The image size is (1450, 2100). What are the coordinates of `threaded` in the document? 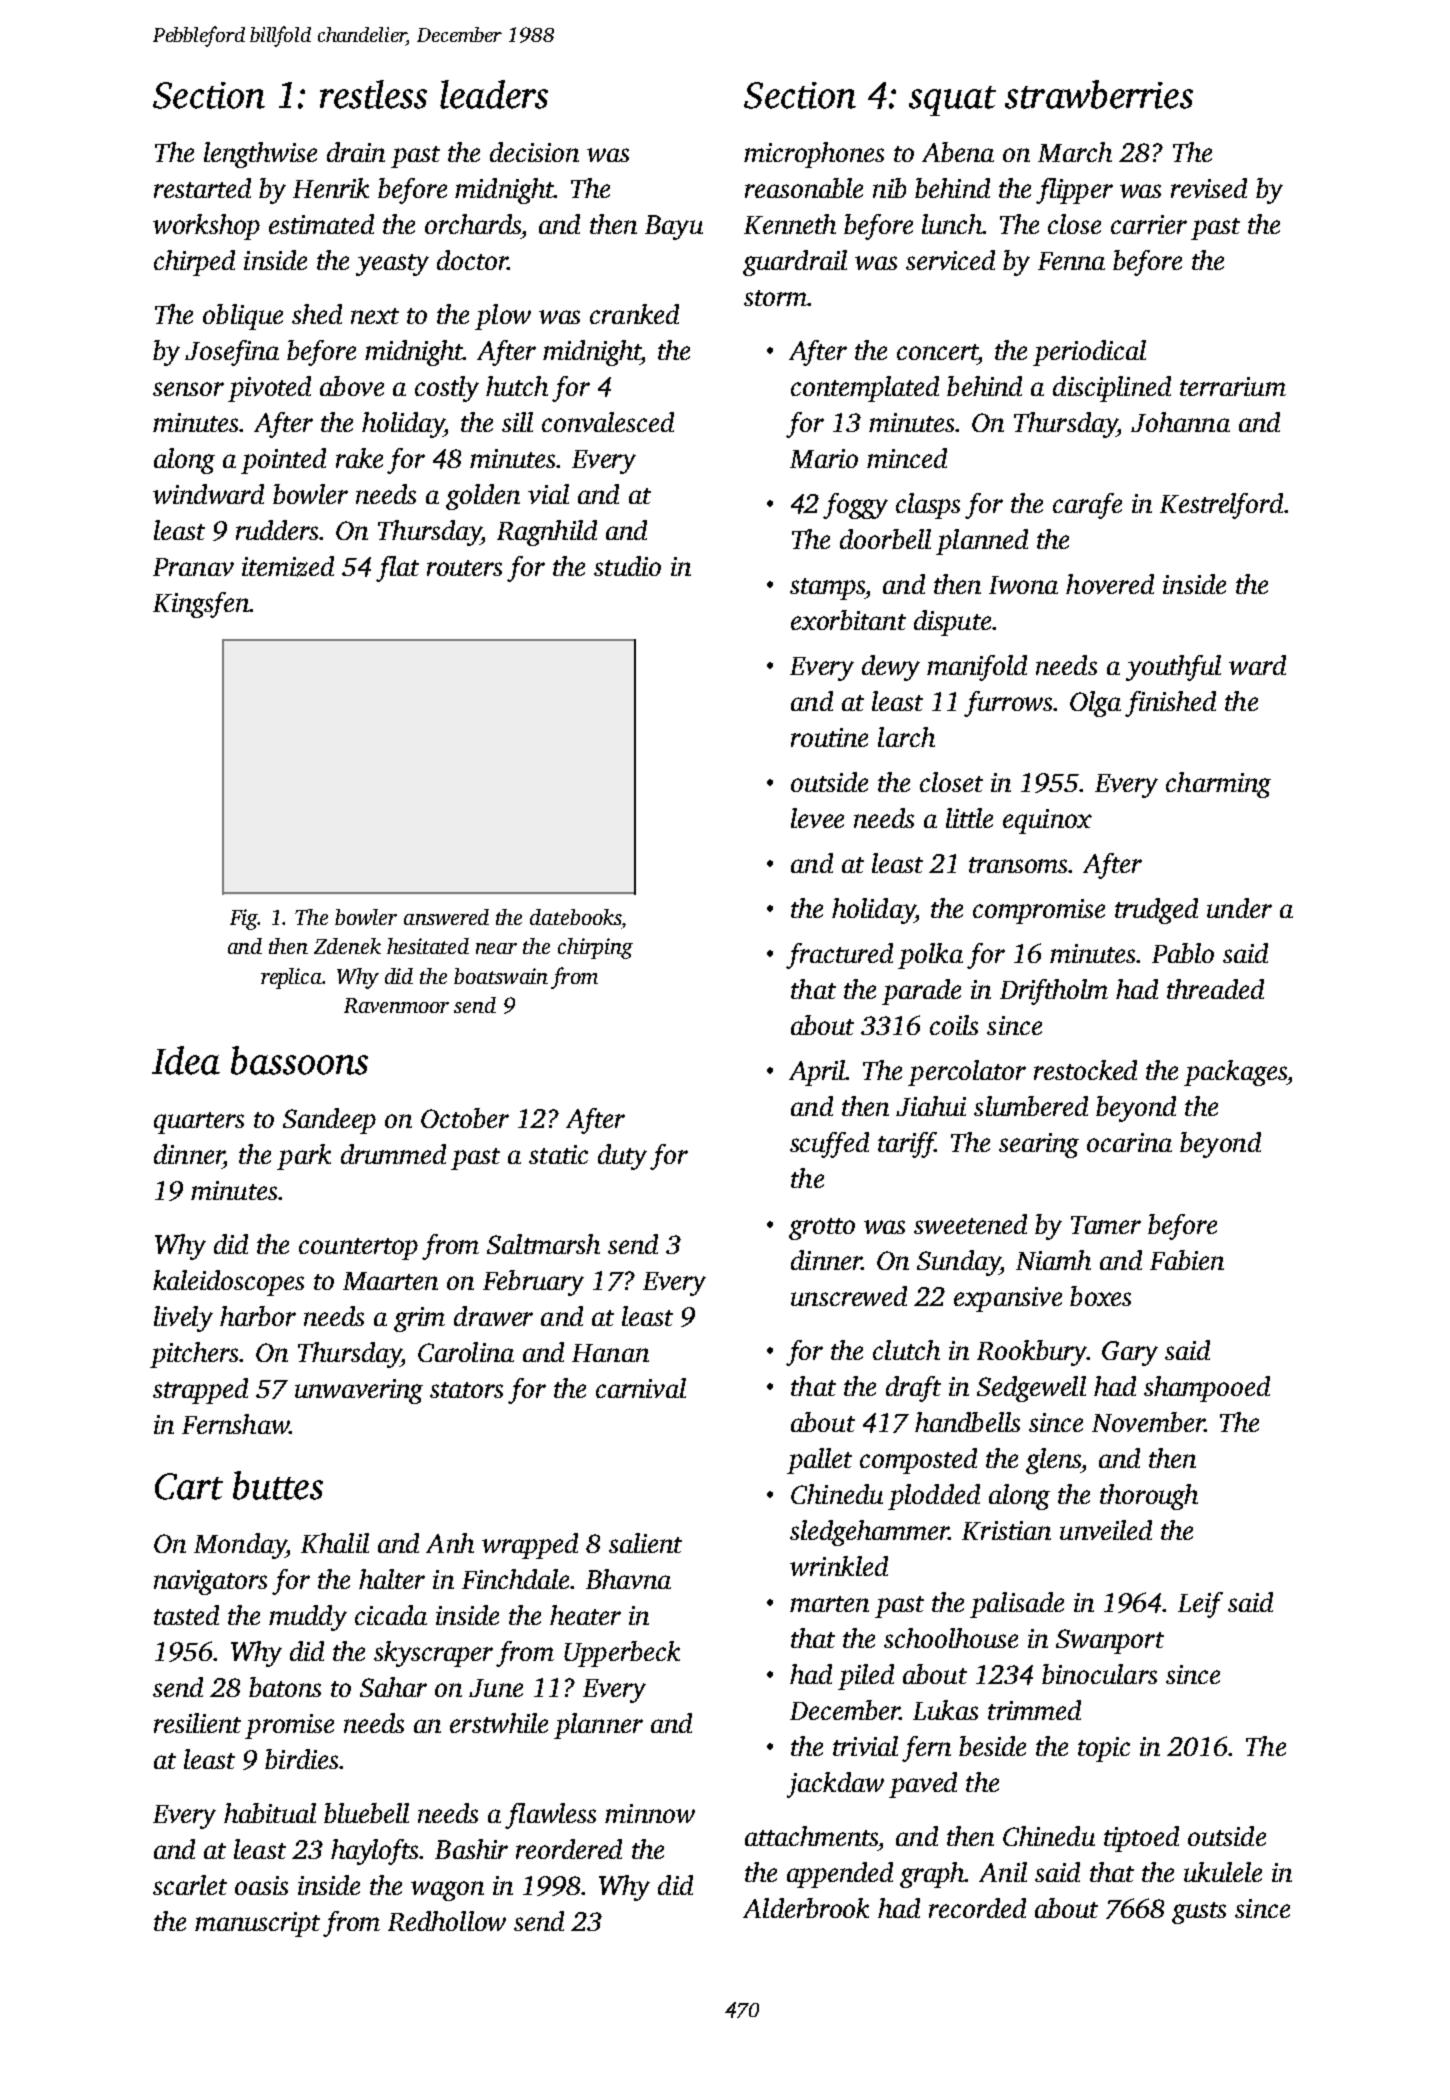 It's located at (1215, 989).
